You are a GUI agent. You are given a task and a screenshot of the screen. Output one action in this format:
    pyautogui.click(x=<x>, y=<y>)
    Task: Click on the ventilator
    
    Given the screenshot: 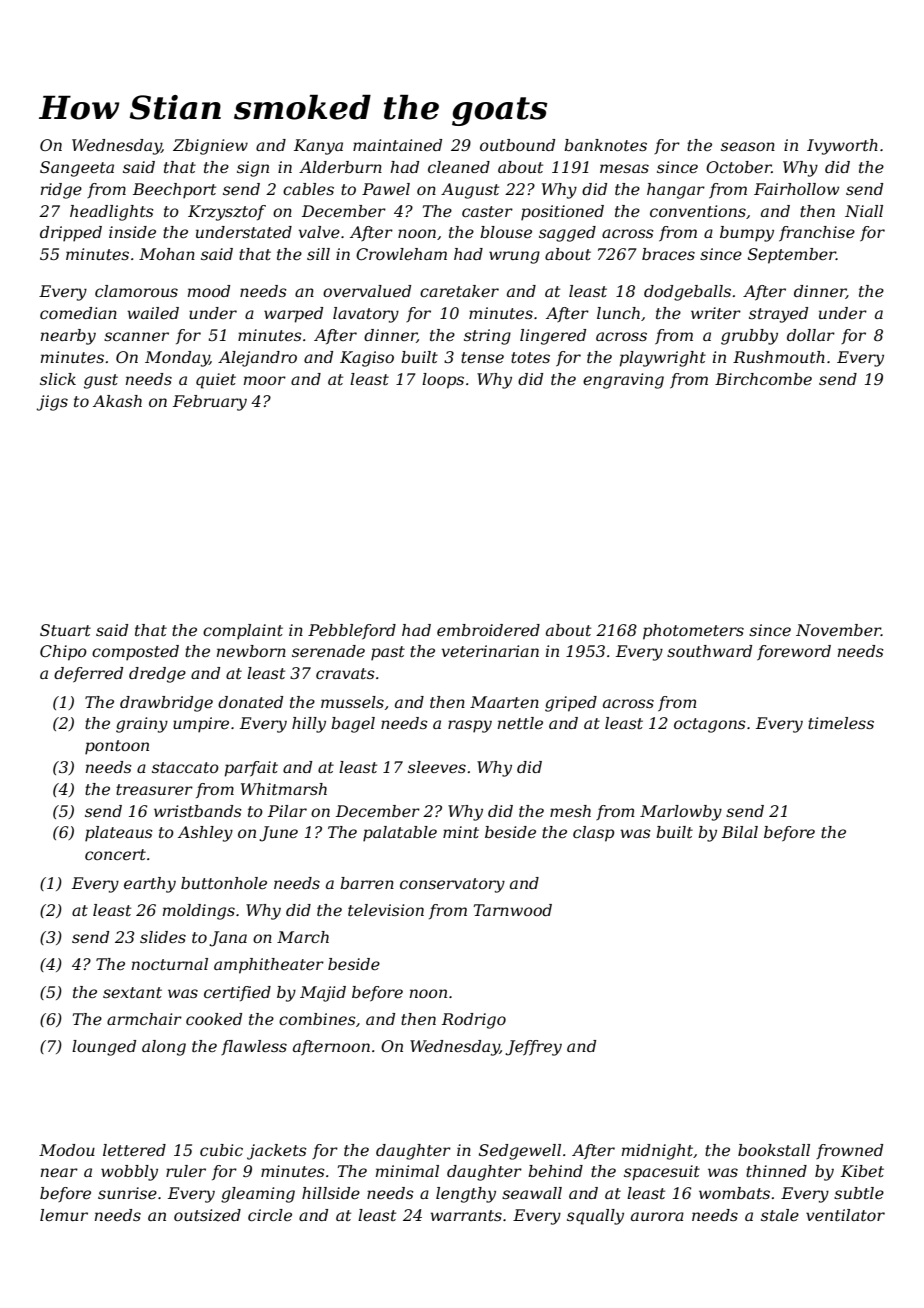 What is the action you would take?
    pyautogui.click(x=845, y=1215)
